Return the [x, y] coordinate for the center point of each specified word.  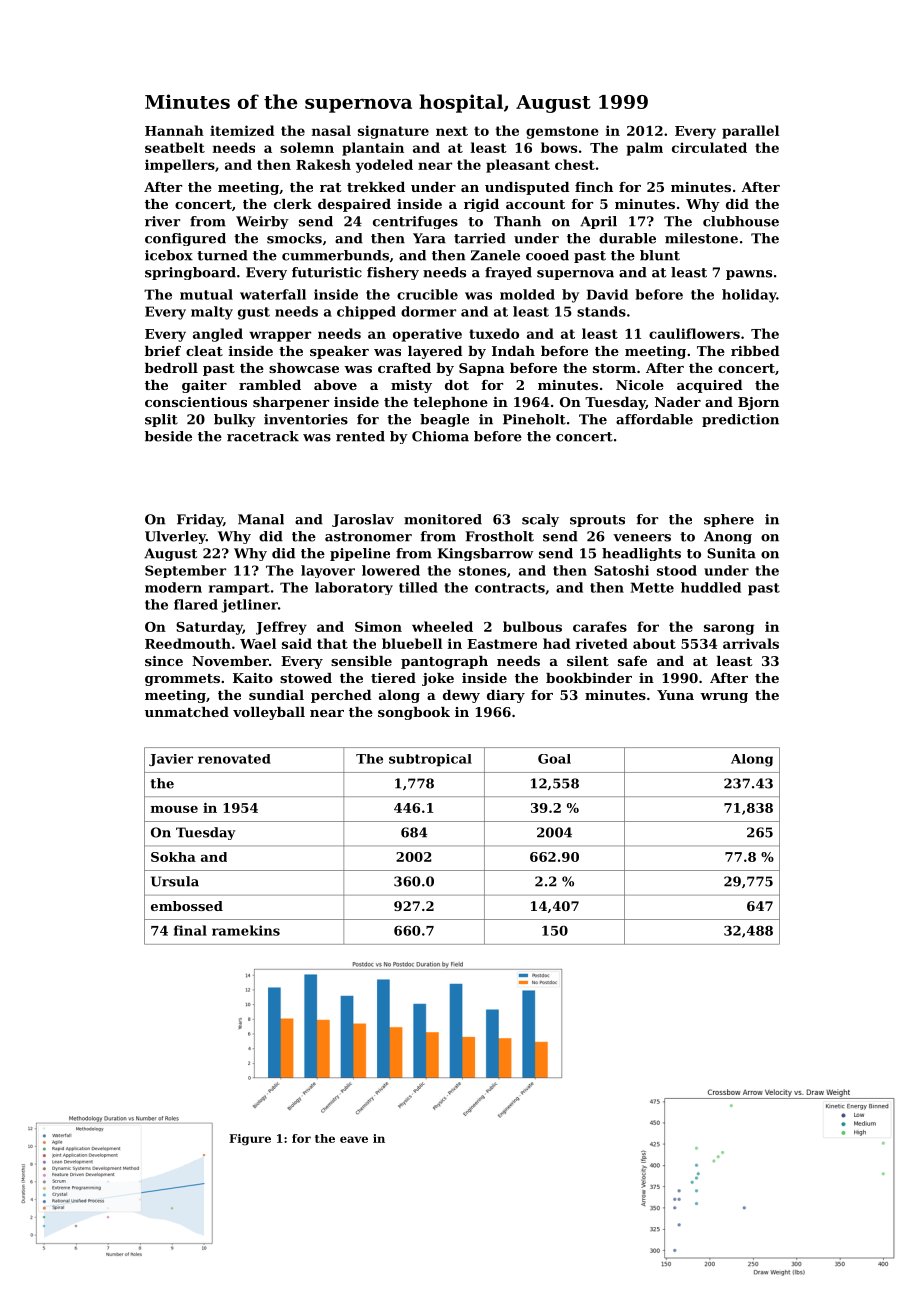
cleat [204, 351]
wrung [724, 698]
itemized [242, 130]
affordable [654, 419]
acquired [709, 386]
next [452, 131]
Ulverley [175, 537]
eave [354, 1139]
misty [411, 386]
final [190, 930]
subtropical [430, 760]
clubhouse [741, 221]
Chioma [440, 436]
